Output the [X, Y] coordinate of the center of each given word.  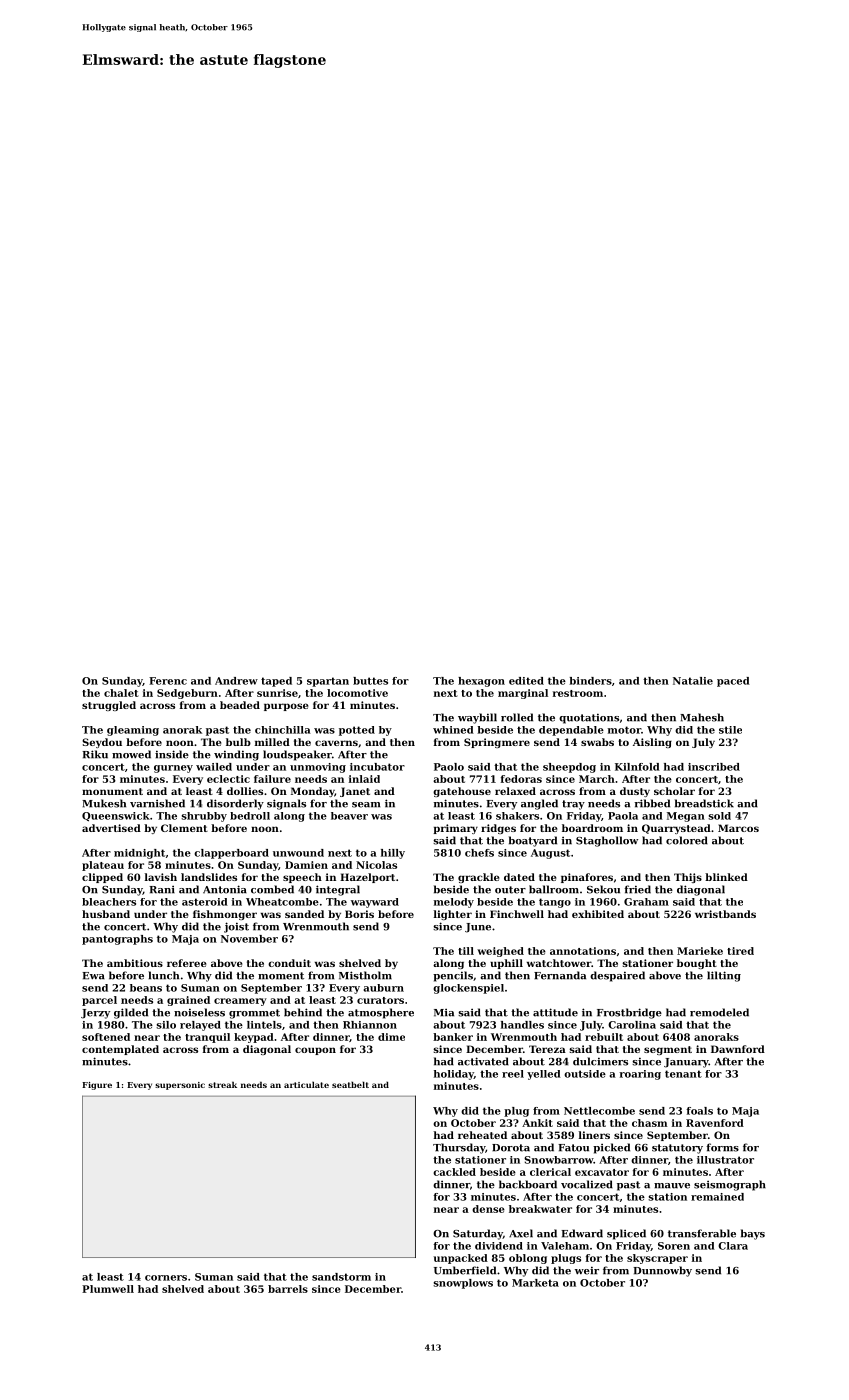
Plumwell [108, 1289]
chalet [121, 693]
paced [733, 682]
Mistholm [365, 975]
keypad [254, 1038]
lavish [161, 877]
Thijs [688, 878]
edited [526, 681]
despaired [617, 976]
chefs [479, 853]
